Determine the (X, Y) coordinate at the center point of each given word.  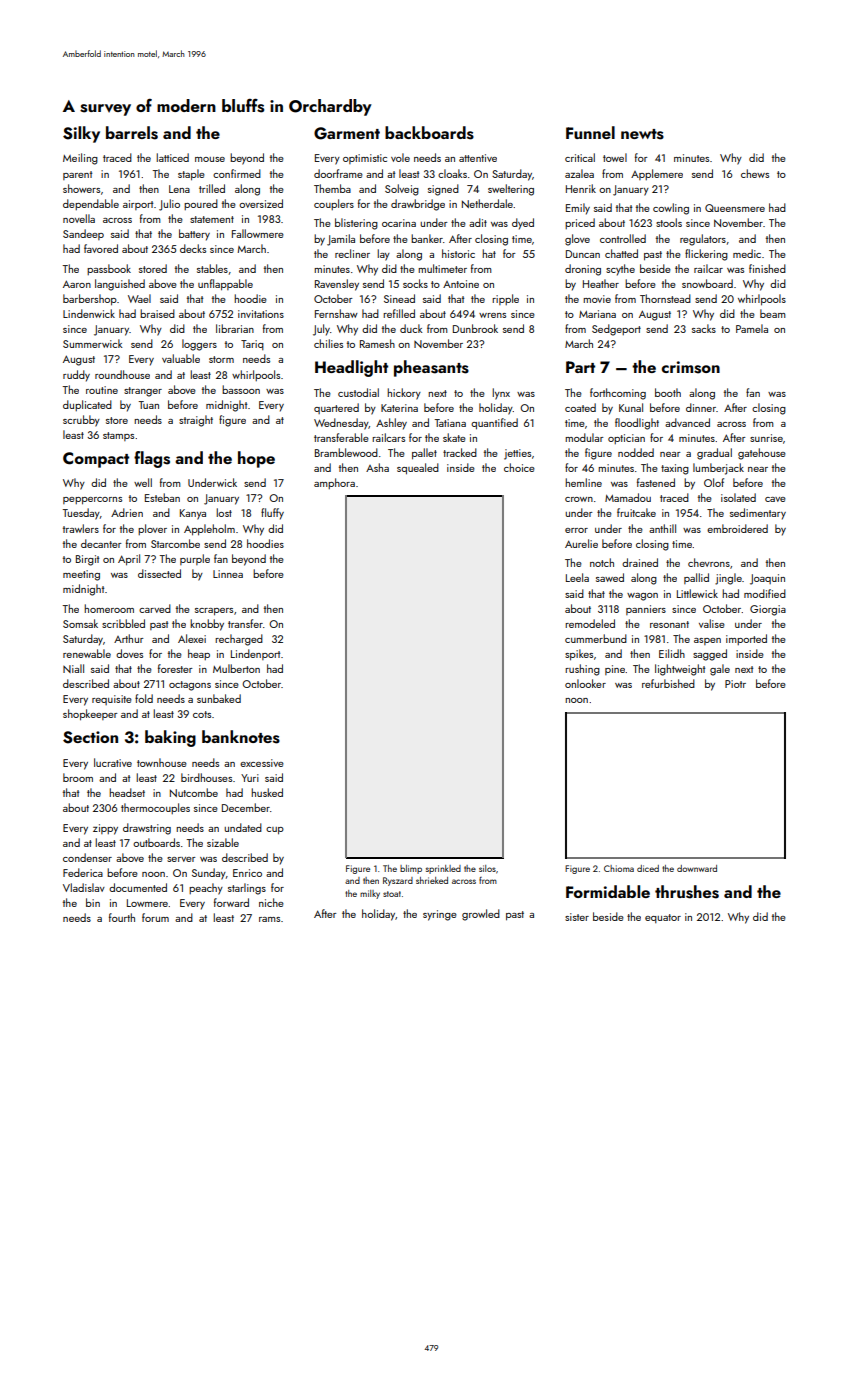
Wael (139, 298)
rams (269, 919)
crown (579, 499)
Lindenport (255, 654)
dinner (701, 407)
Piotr (735, 684)
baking (170, 738)
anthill (662, 528)
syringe (440, 915)
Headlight (351, 368)
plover (152, 529)
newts (642, 134)
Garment (347, 133)
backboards (429, 133)
